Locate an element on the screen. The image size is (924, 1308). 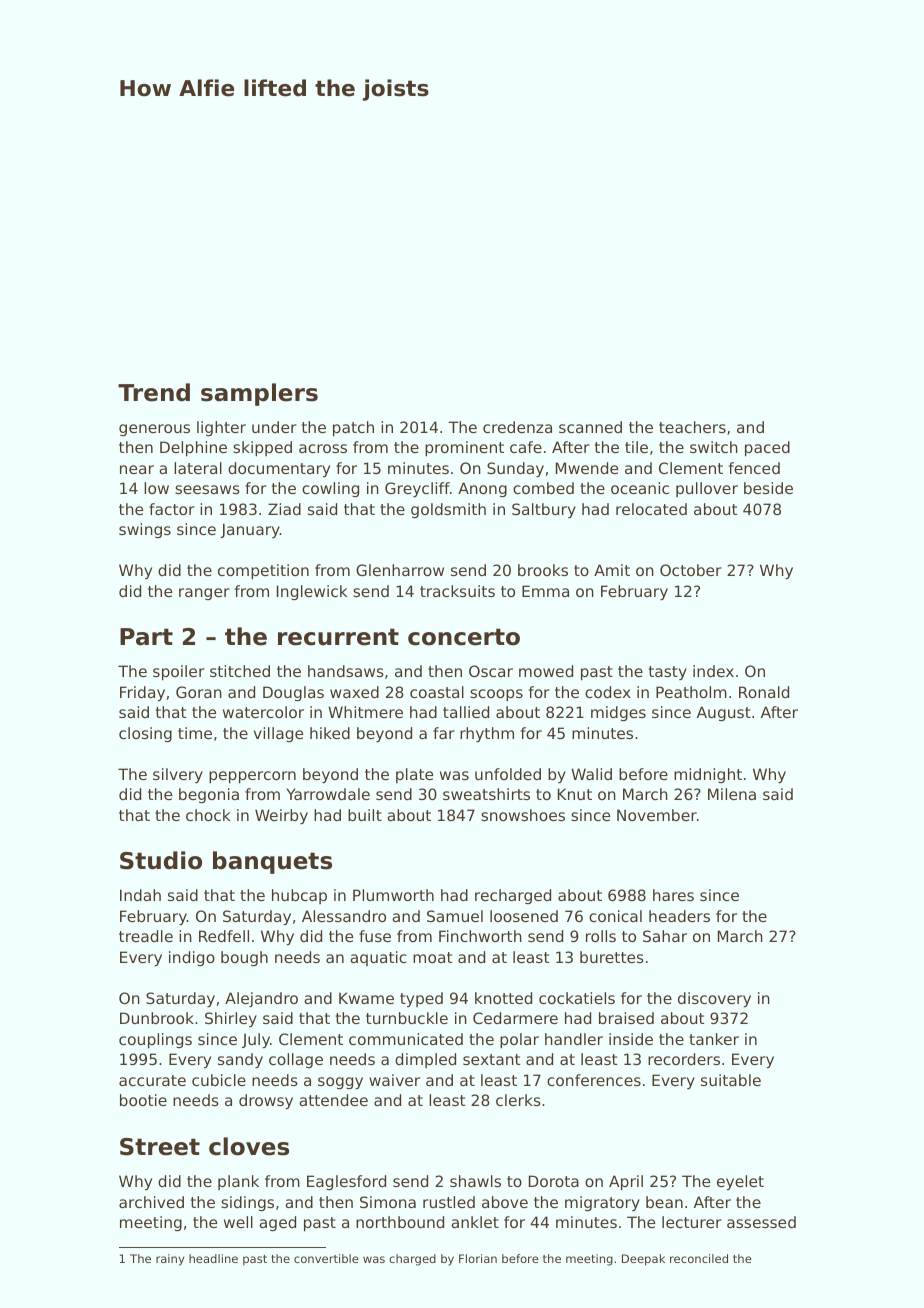
closing is located at coordinates (145, 734).
